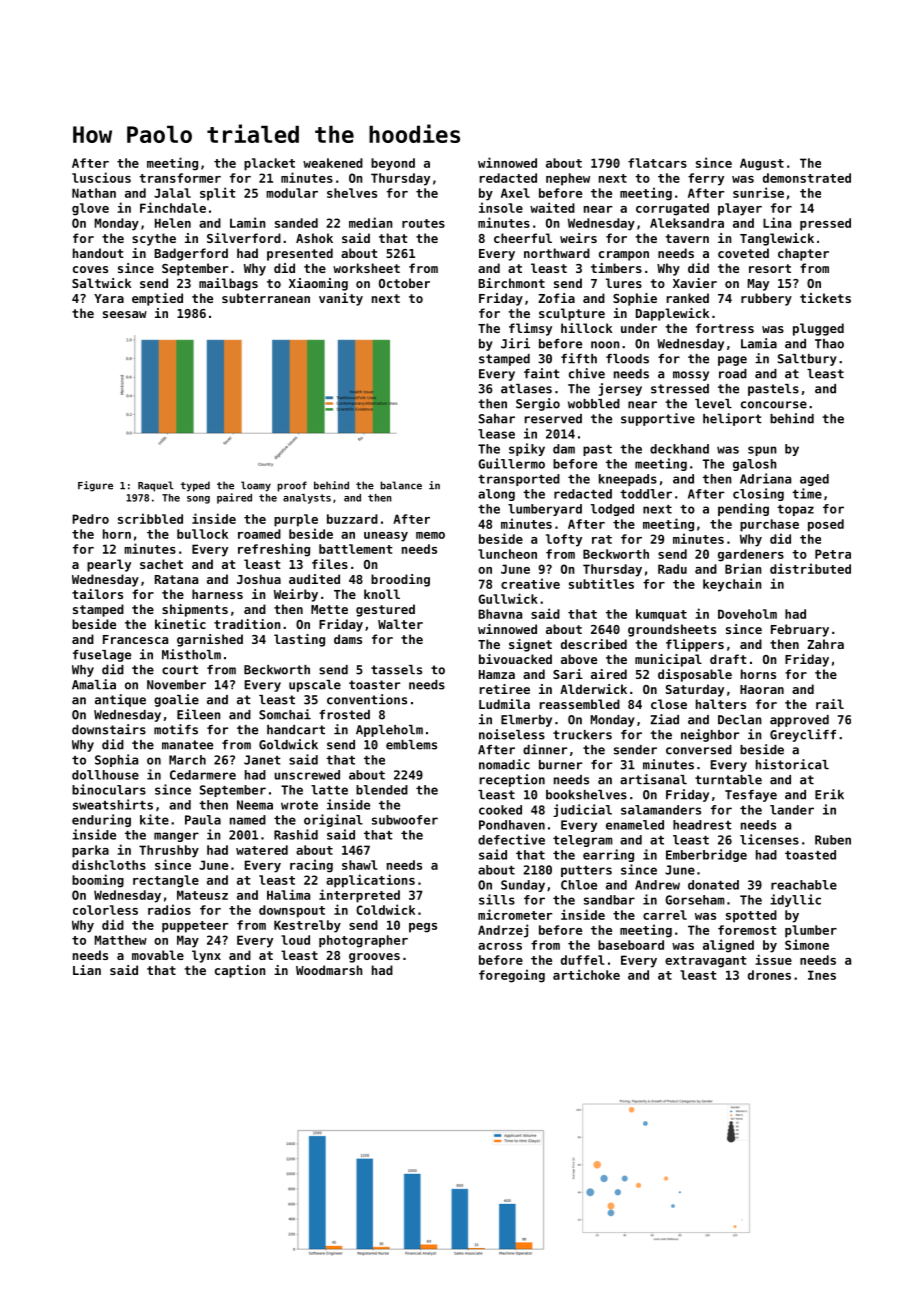 The image size is (924, 1308). What do you see at coordinates (156, 486) in the screenshot?
I see `Raquel` at bounding box center [156, 486].
